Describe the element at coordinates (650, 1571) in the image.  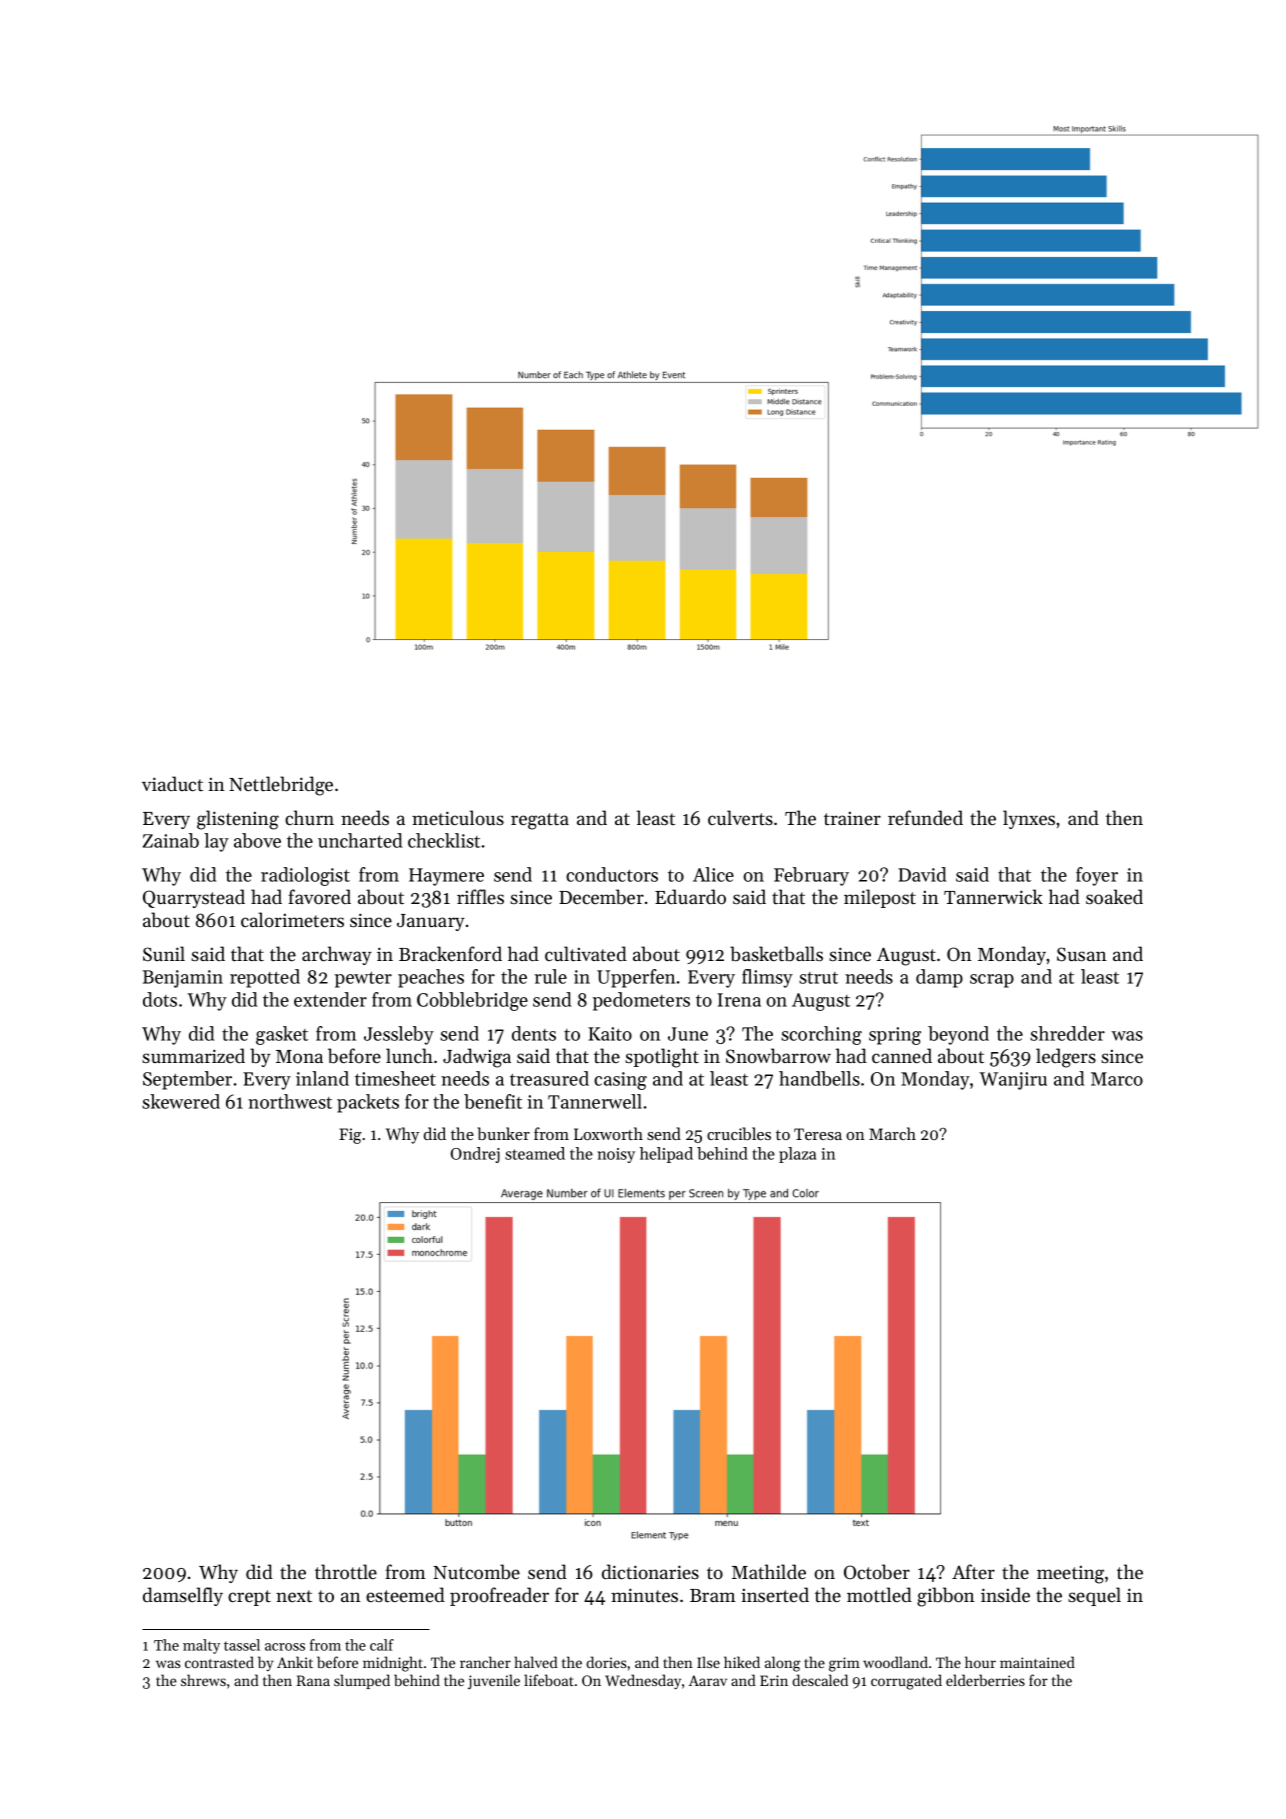
I see `dictionaries` at that location.
